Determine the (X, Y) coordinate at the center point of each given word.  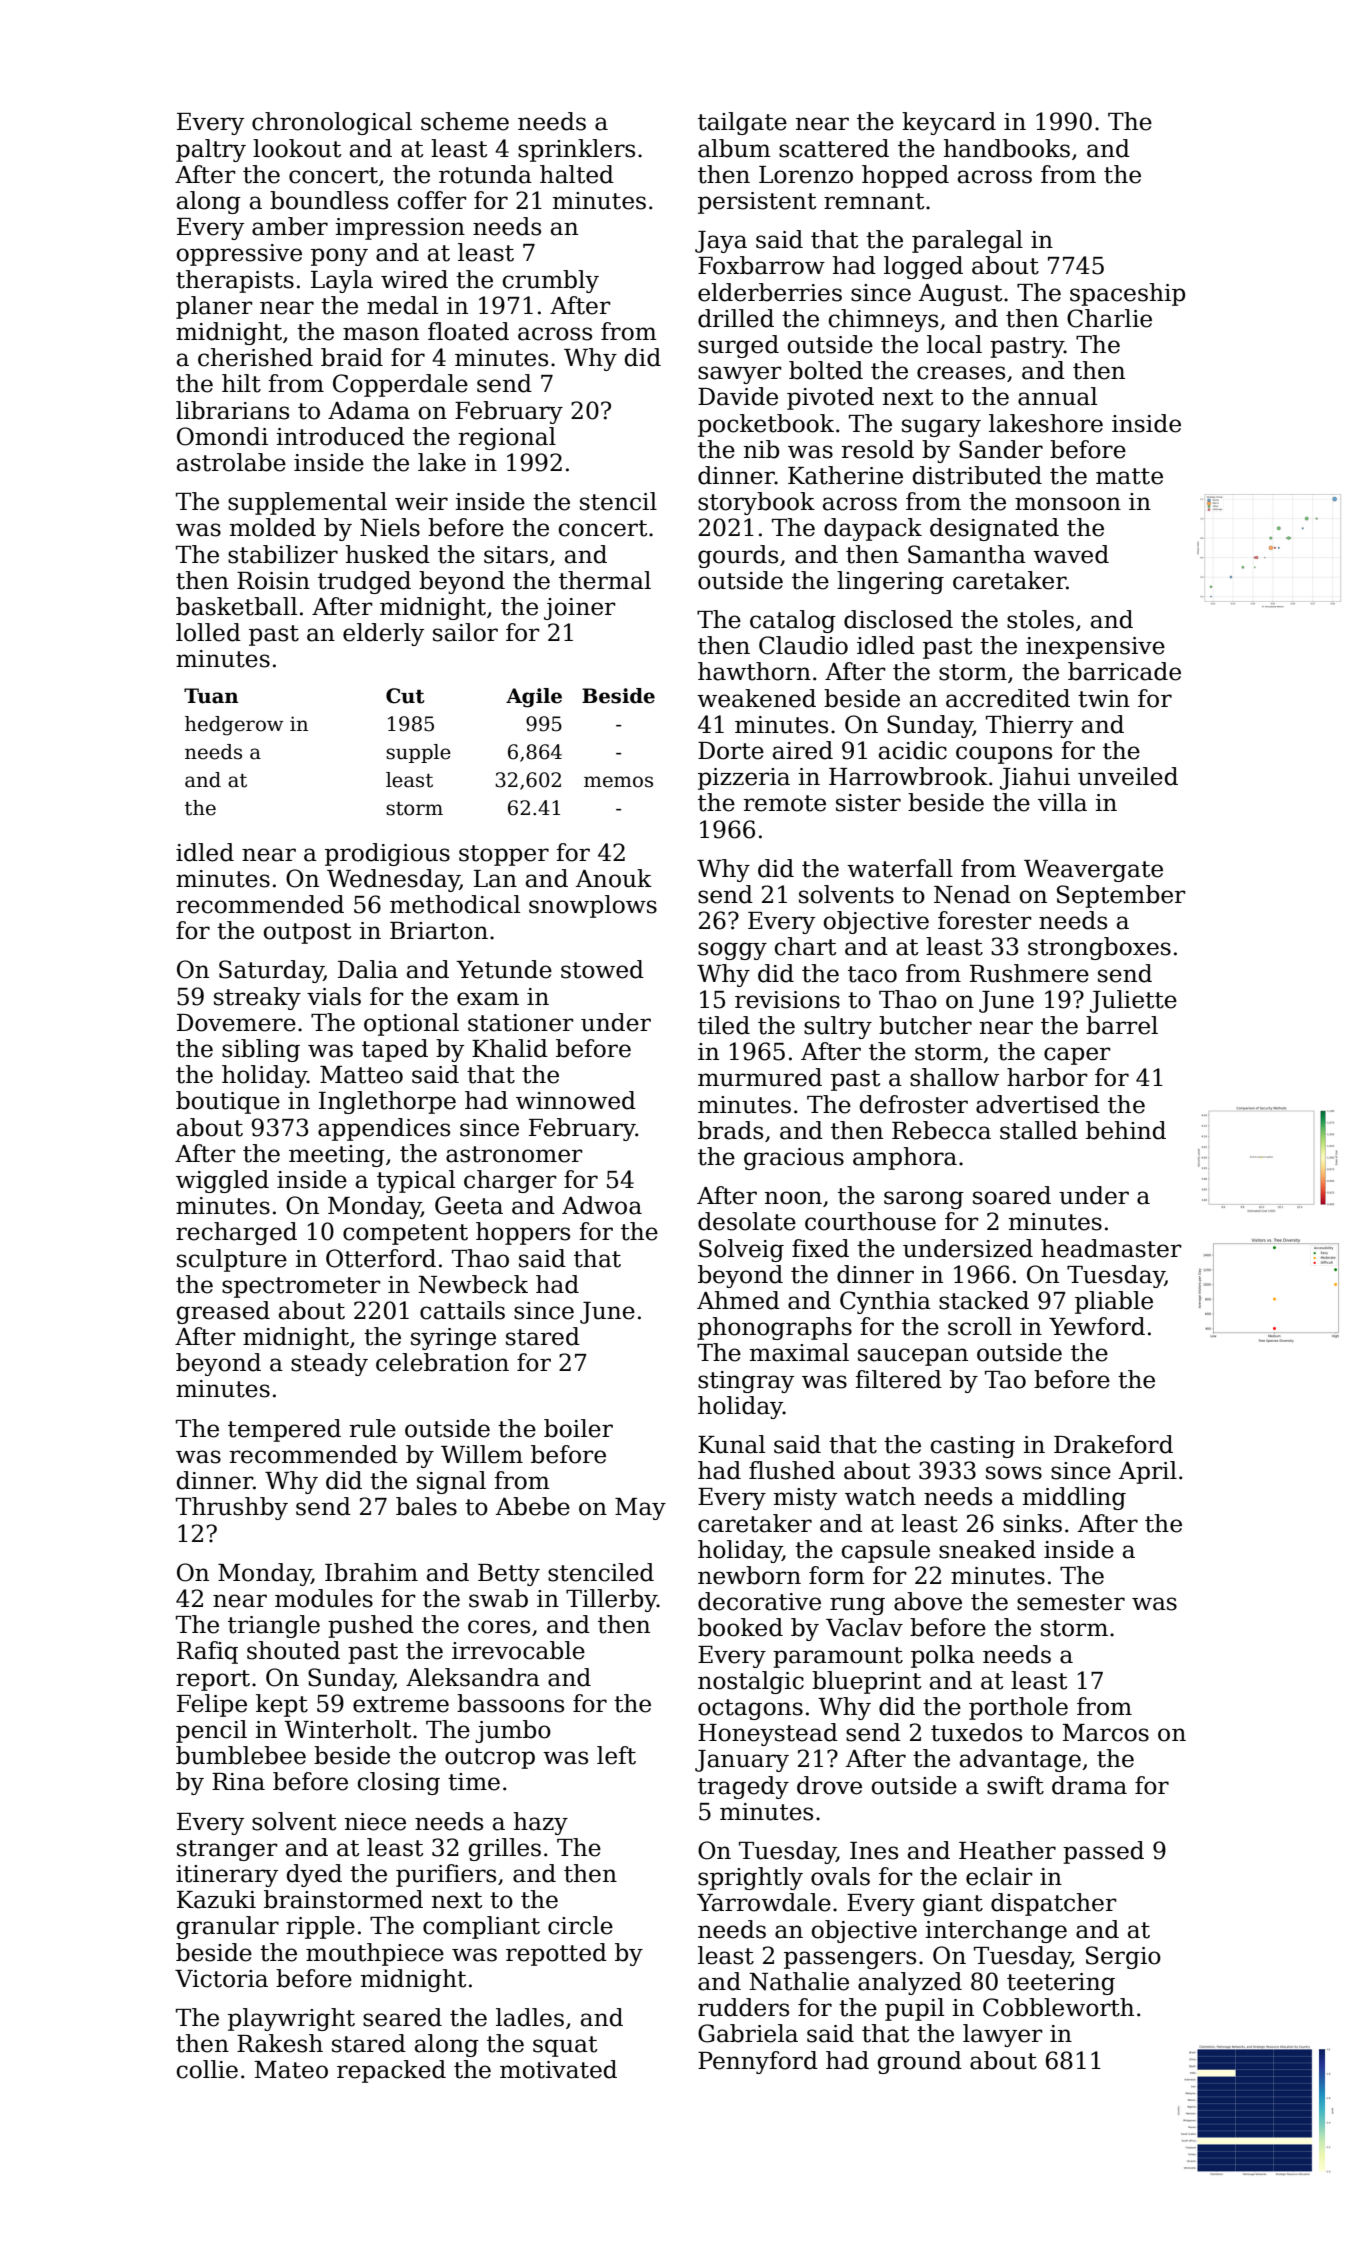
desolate (747, 1221)
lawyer (1003, 2035)
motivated (558, 2069)
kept (282, 1705)
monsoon (1068, 504)
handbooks (1007, 148)
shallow (954, 1077)
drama (1089, 1785)
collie (207, 2069)
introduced (340, 436)
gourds (738, 556)
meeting (337, 1156)
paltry (211, 150)
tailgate (742, 123)
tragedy (743, 1787)
